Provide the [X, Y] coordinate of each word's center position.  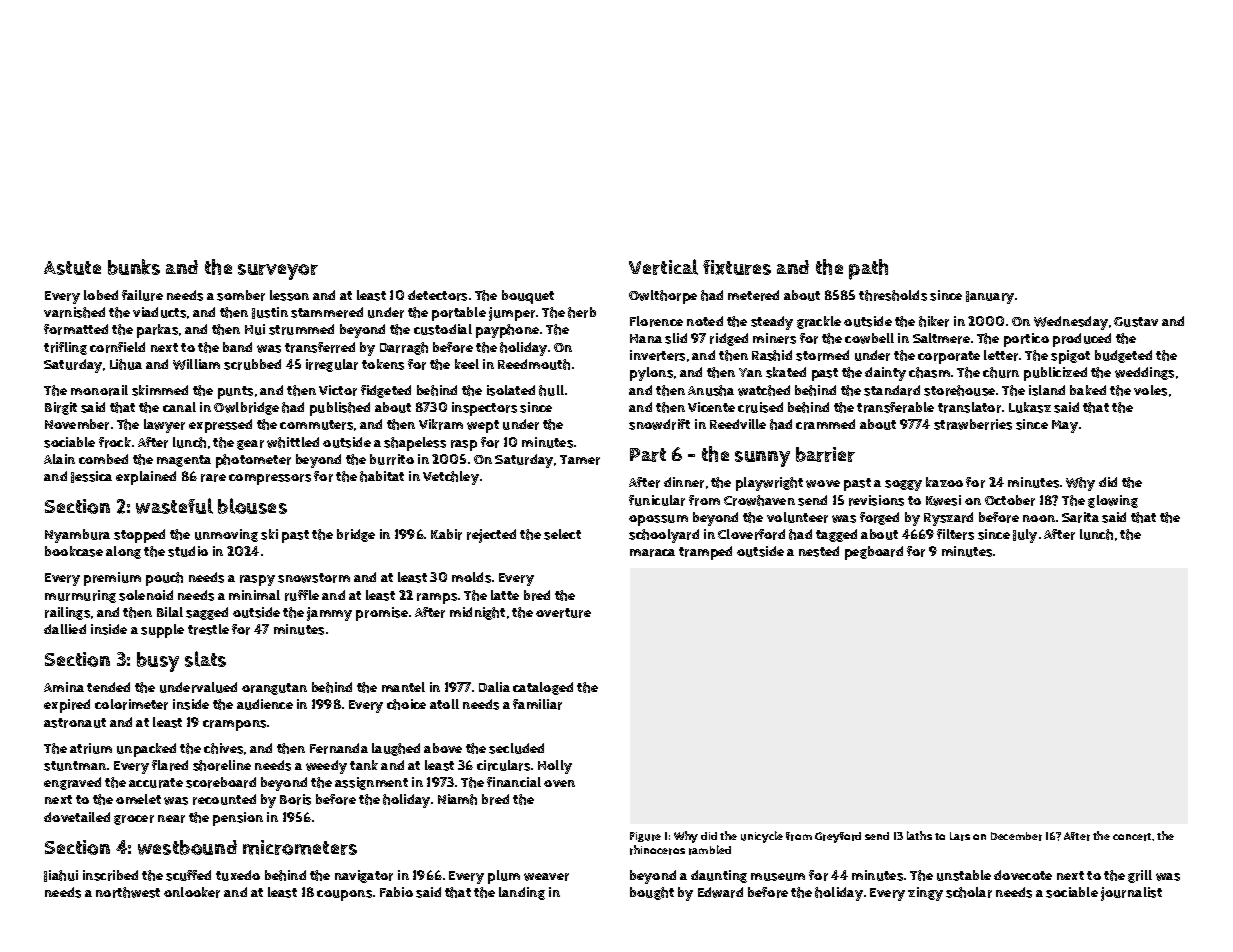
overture [563, 613]
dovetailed [77, 817]
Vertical [663, 267]
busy [158, 662]
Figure [645, 837]
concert [1133, 837]
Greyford [838, 837]
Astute [72, 268]
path [868, 269]
